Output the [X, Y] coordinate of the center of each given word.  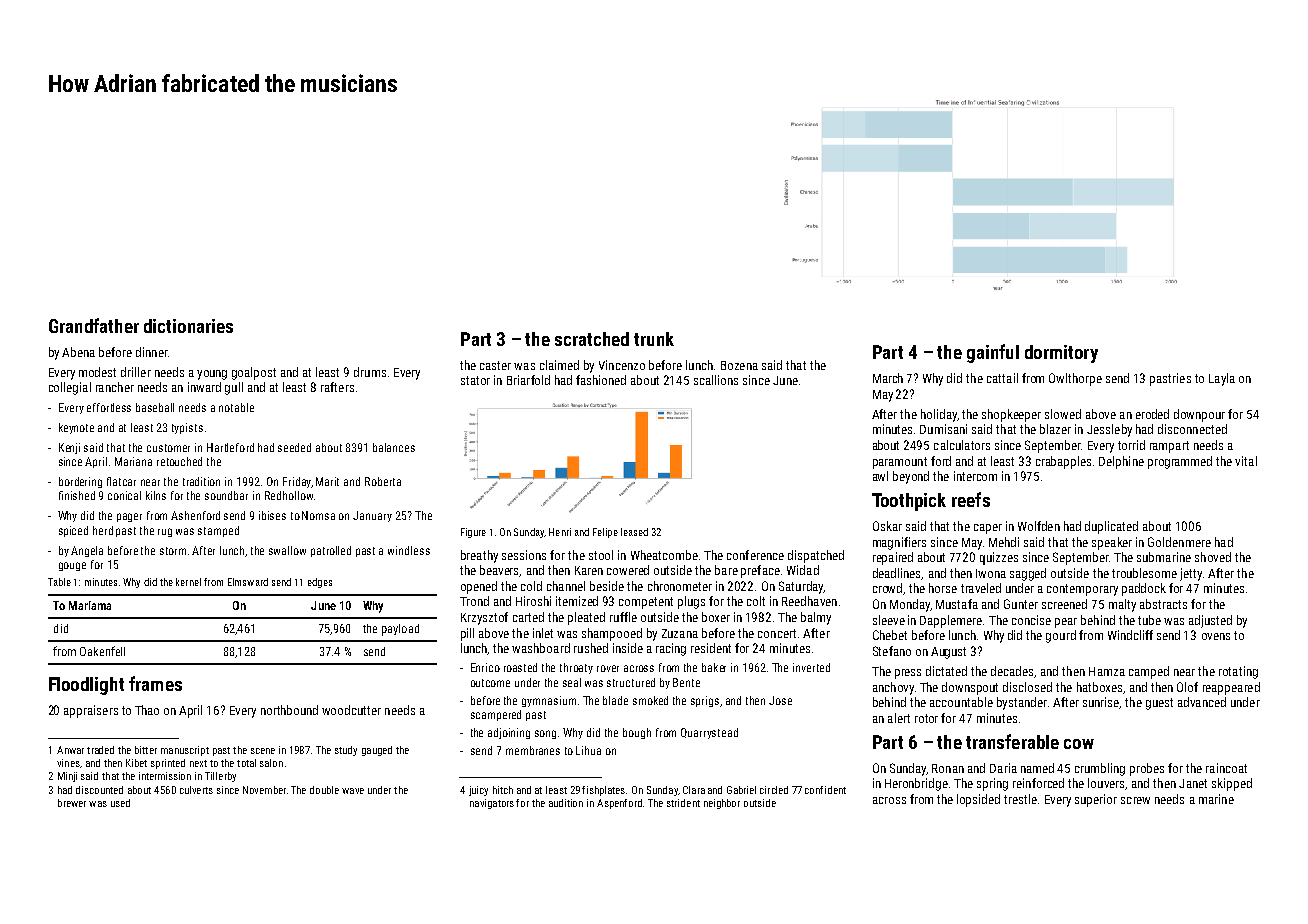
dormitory [1061, 354]
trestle [1020, 799]
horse [943, 588]
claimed [559, 365]
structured [631, 682]
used [120, 803]
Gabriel [741, 790]
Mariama [90, 605]
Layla [1222, 379]
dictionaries [188, 326]
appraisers [91, 711]
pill [467, 634]
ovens [1216, 636]
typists [187, 428]
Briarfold [528, 380]
